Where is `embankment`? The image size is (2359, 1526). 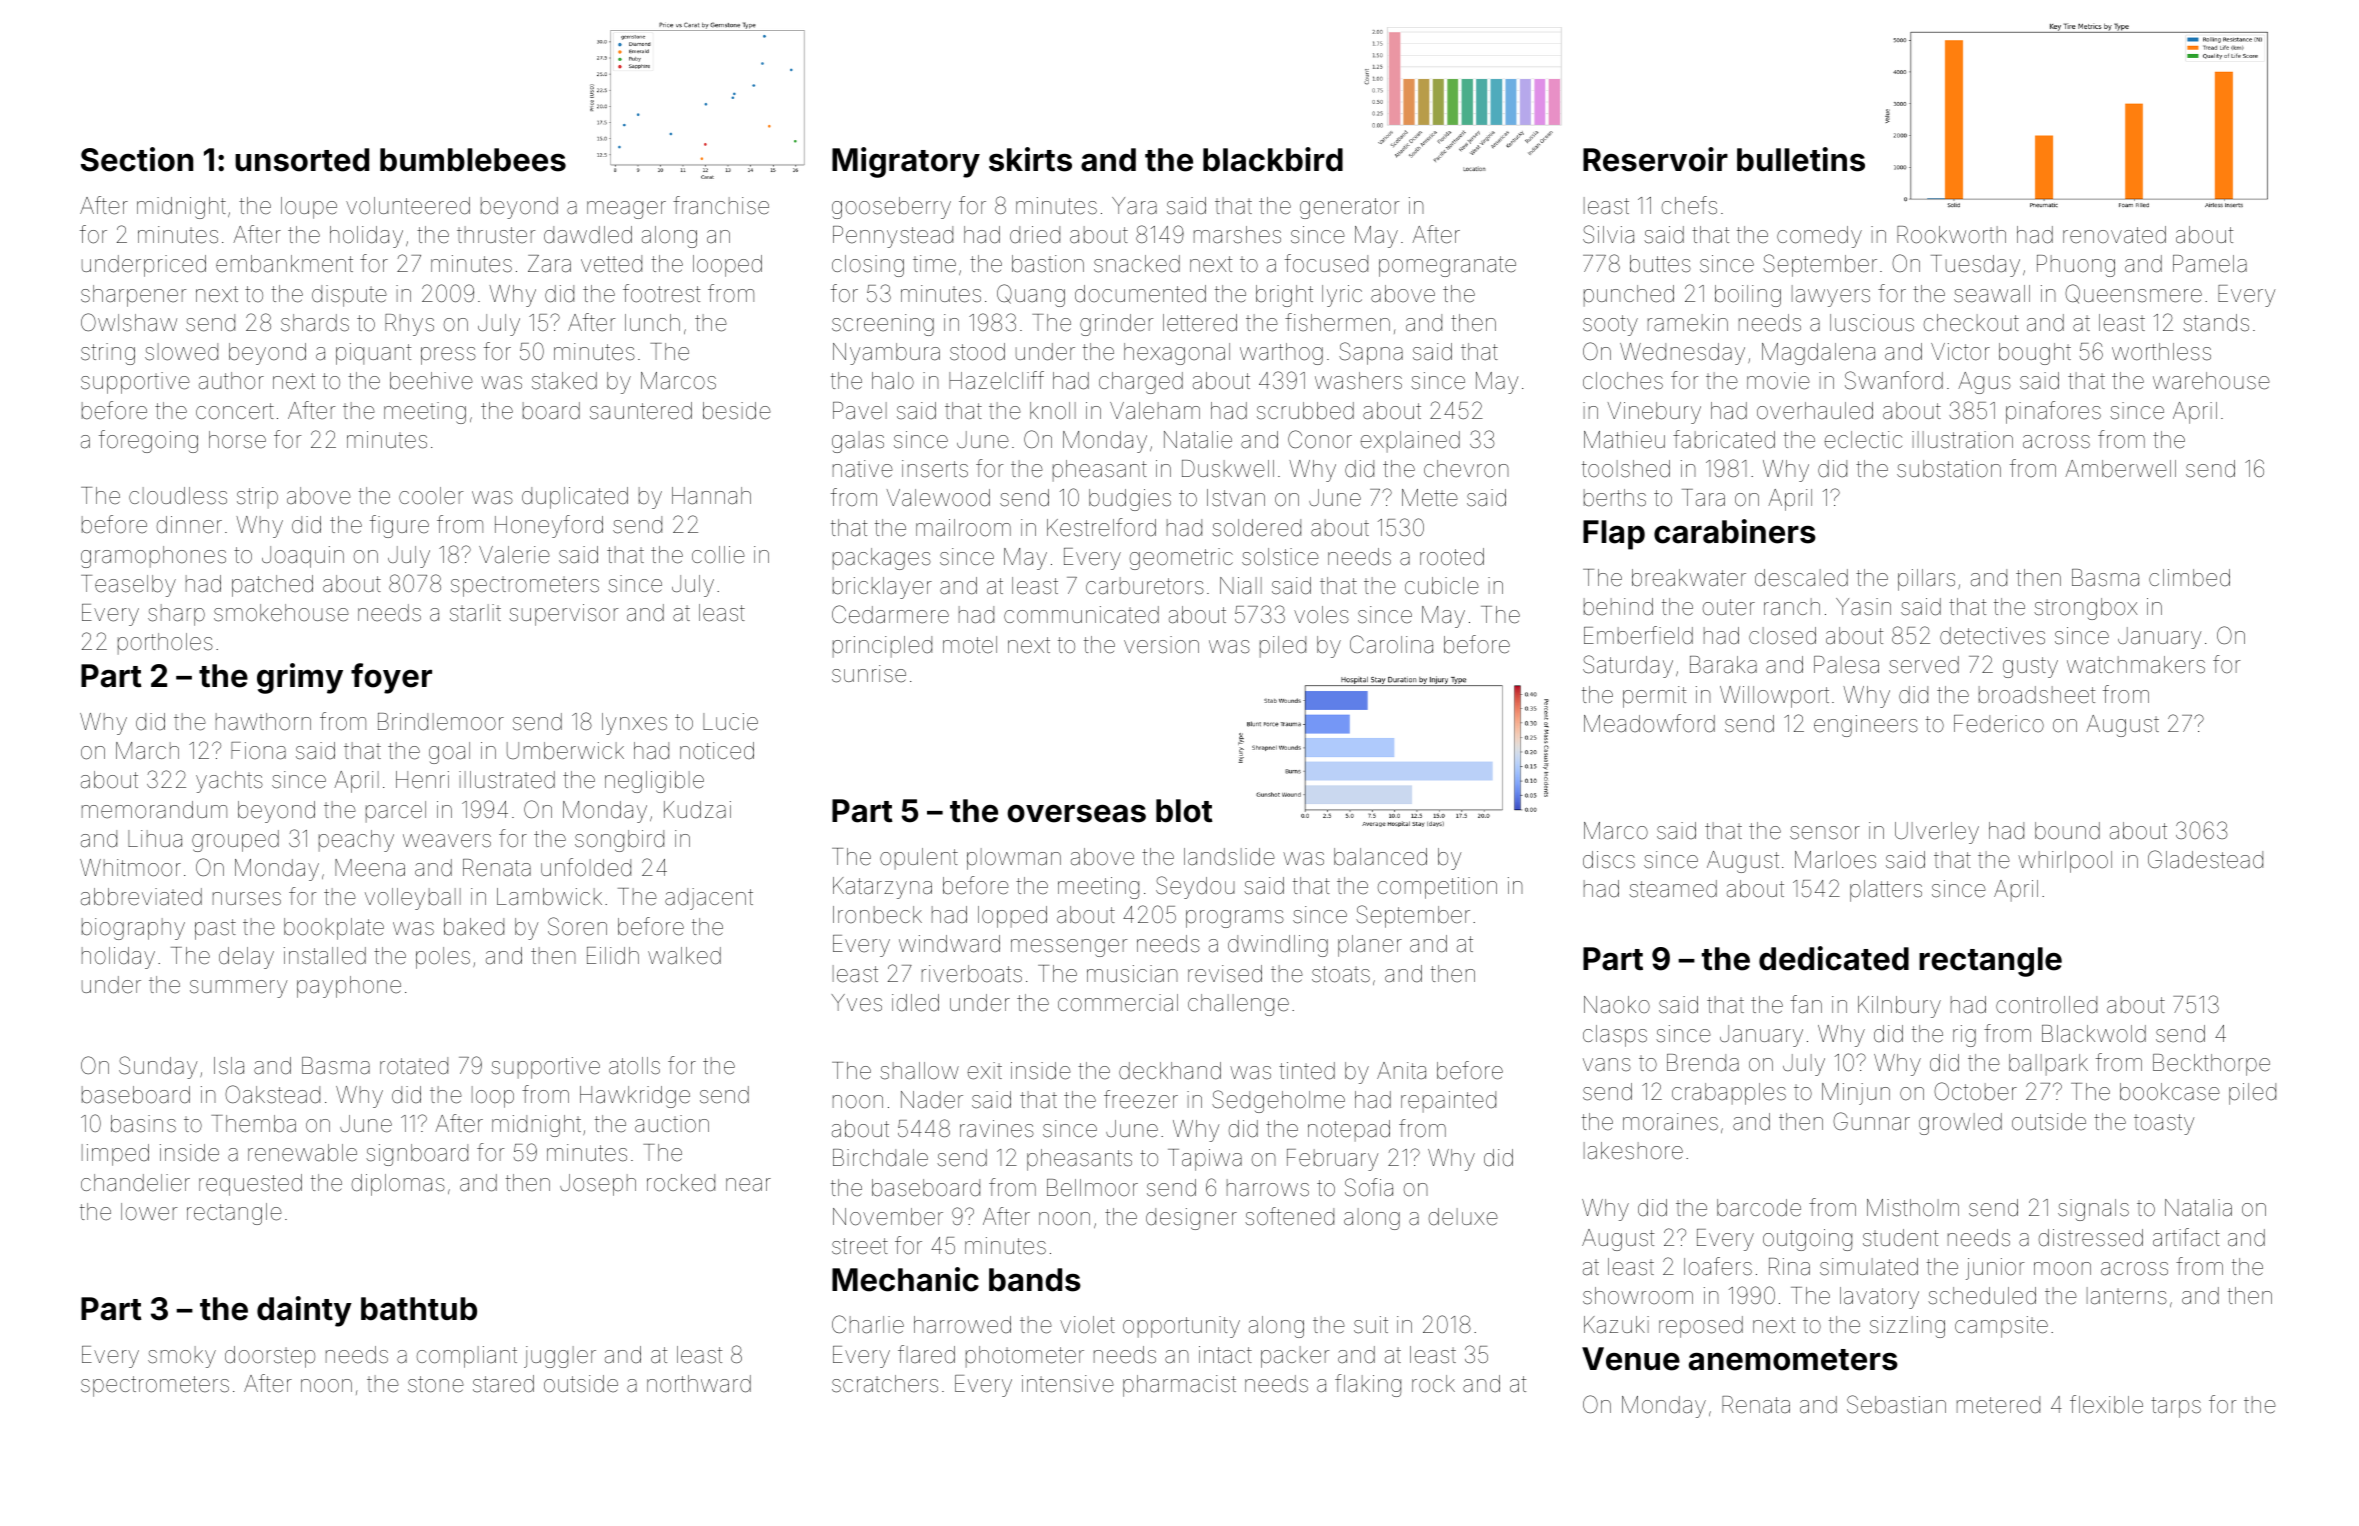
embankment is located at coordinates (284, 264).
